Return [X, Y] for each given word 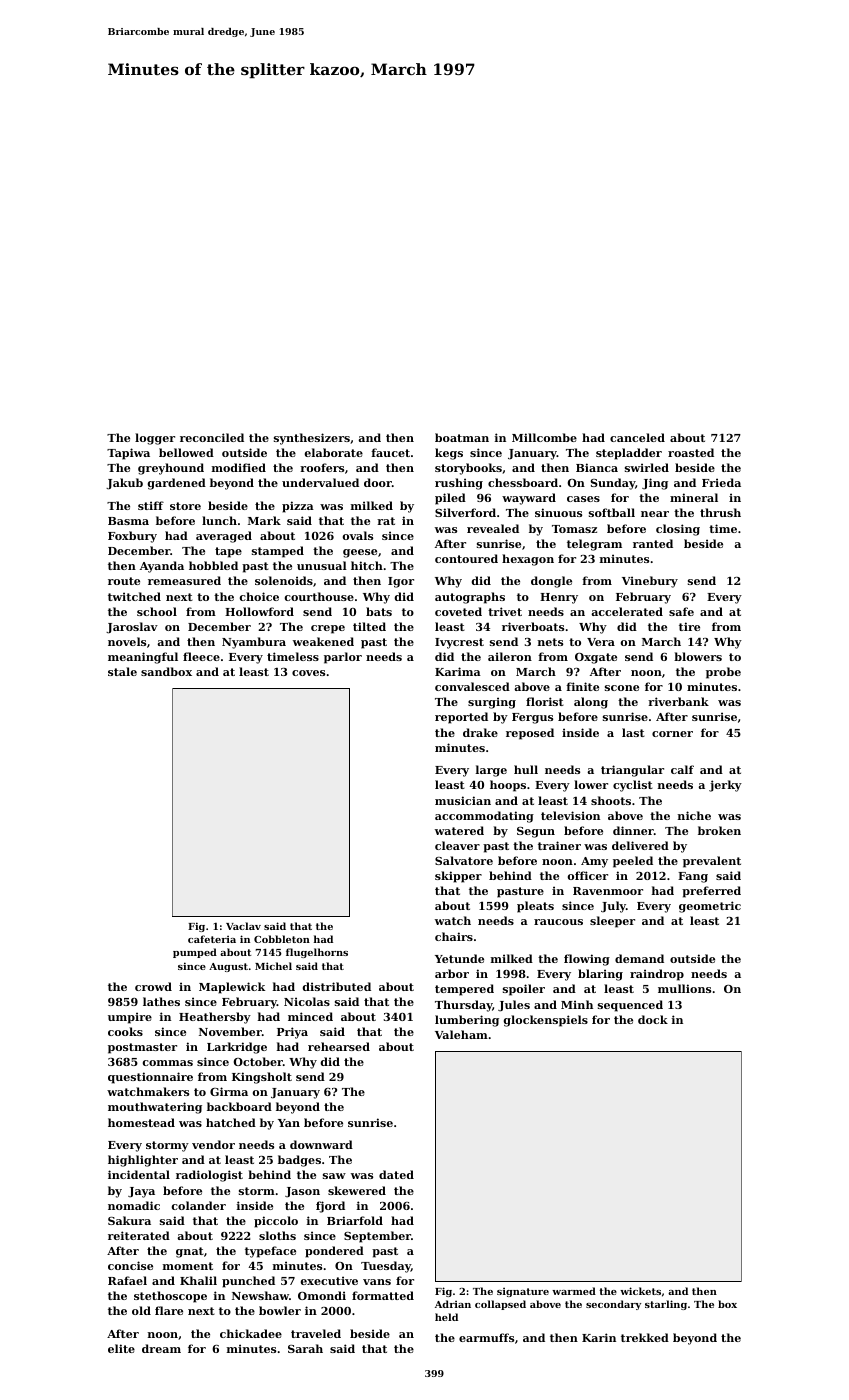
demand [639, 958]
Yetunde [459, 958]
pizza [298, 507]
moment [188, 1266]
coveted [458, 611]
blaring [600, 975]
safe [681, 611]
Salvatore [464, 860]
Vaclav [243, 926]
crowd [153, 986]
